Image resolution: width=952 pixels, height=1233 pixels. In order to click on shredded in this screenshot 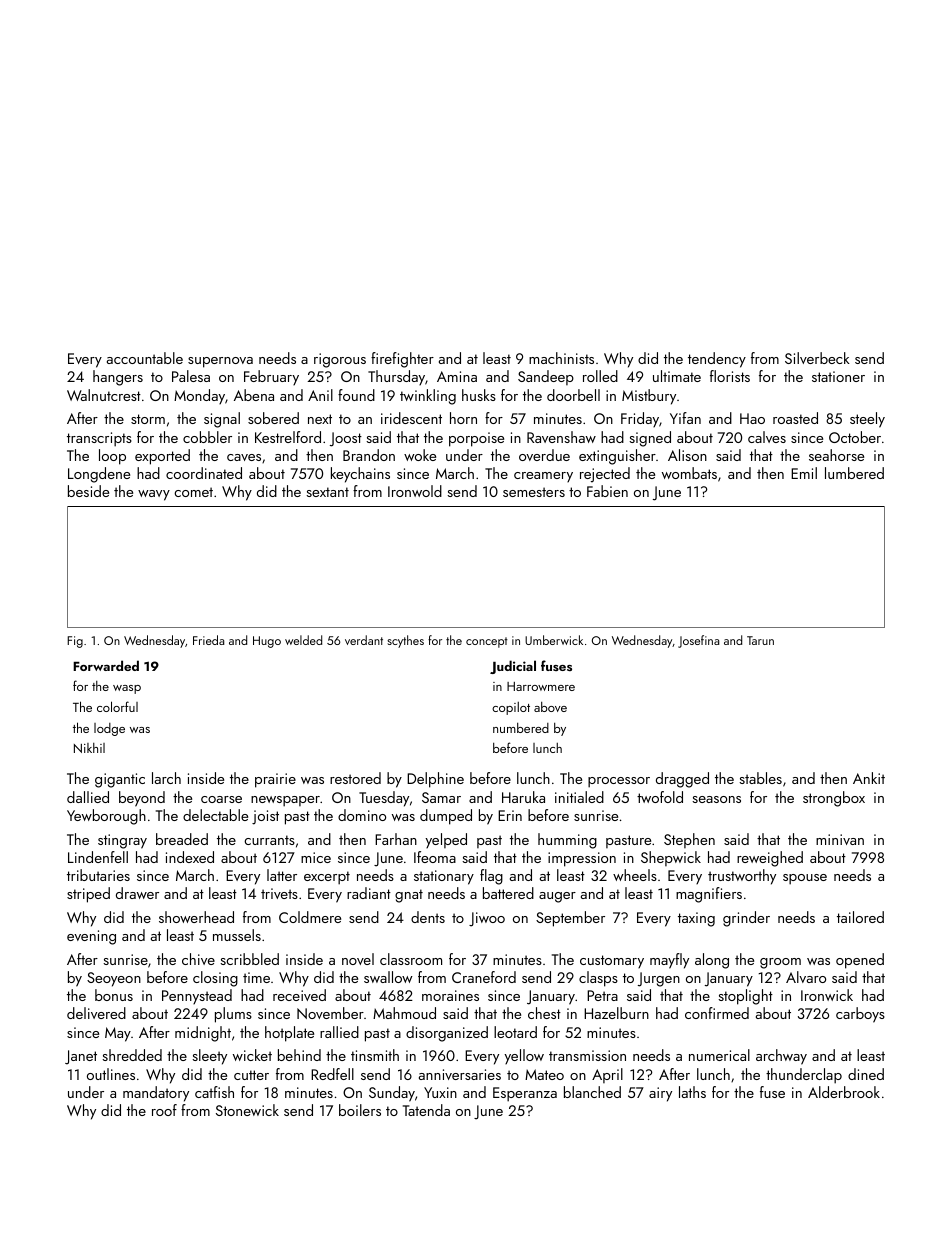, I will do `click(132, 1055)`.
